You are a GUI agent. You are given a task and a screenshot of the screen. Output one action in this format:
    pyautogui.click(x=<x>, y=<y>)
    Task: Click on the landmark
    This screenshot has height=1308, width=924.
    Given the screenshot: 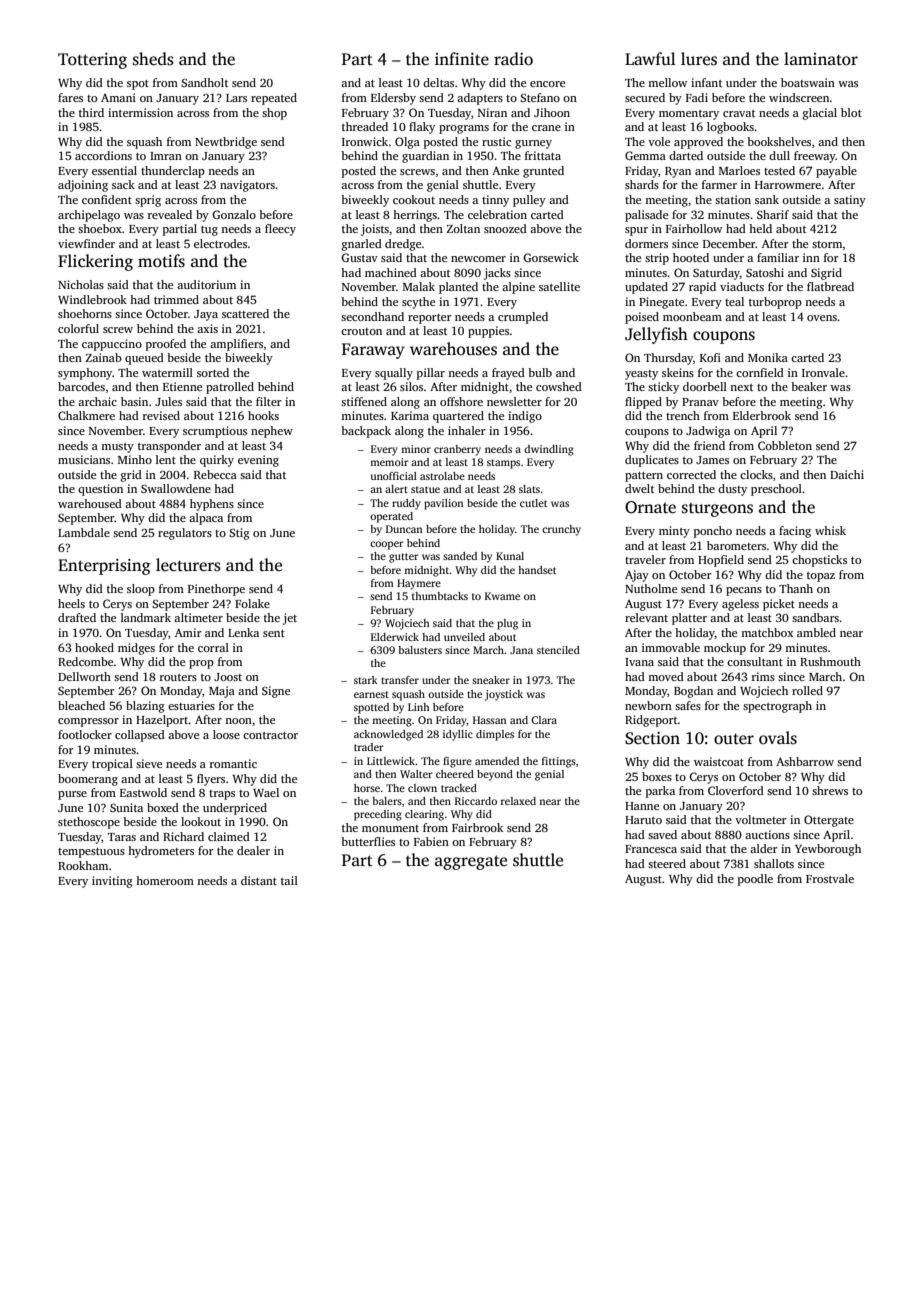 What is the action you would take?
    pyautogui.click(x=146, y=617)
